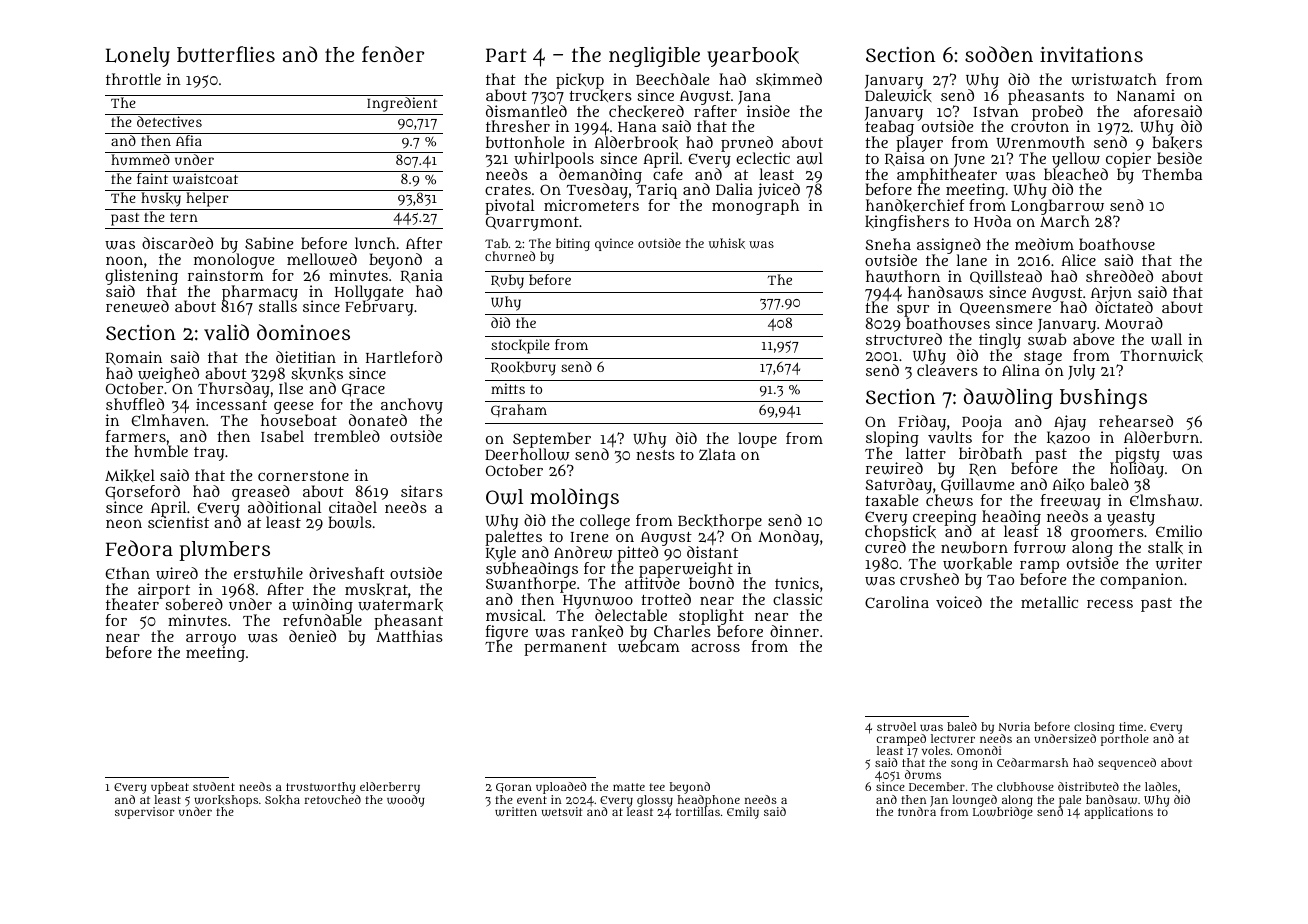 This screenshot has width=1308, height=924. Describe the element at coordinates (506, 55) in the screenshot. I see `Part` at that location.
